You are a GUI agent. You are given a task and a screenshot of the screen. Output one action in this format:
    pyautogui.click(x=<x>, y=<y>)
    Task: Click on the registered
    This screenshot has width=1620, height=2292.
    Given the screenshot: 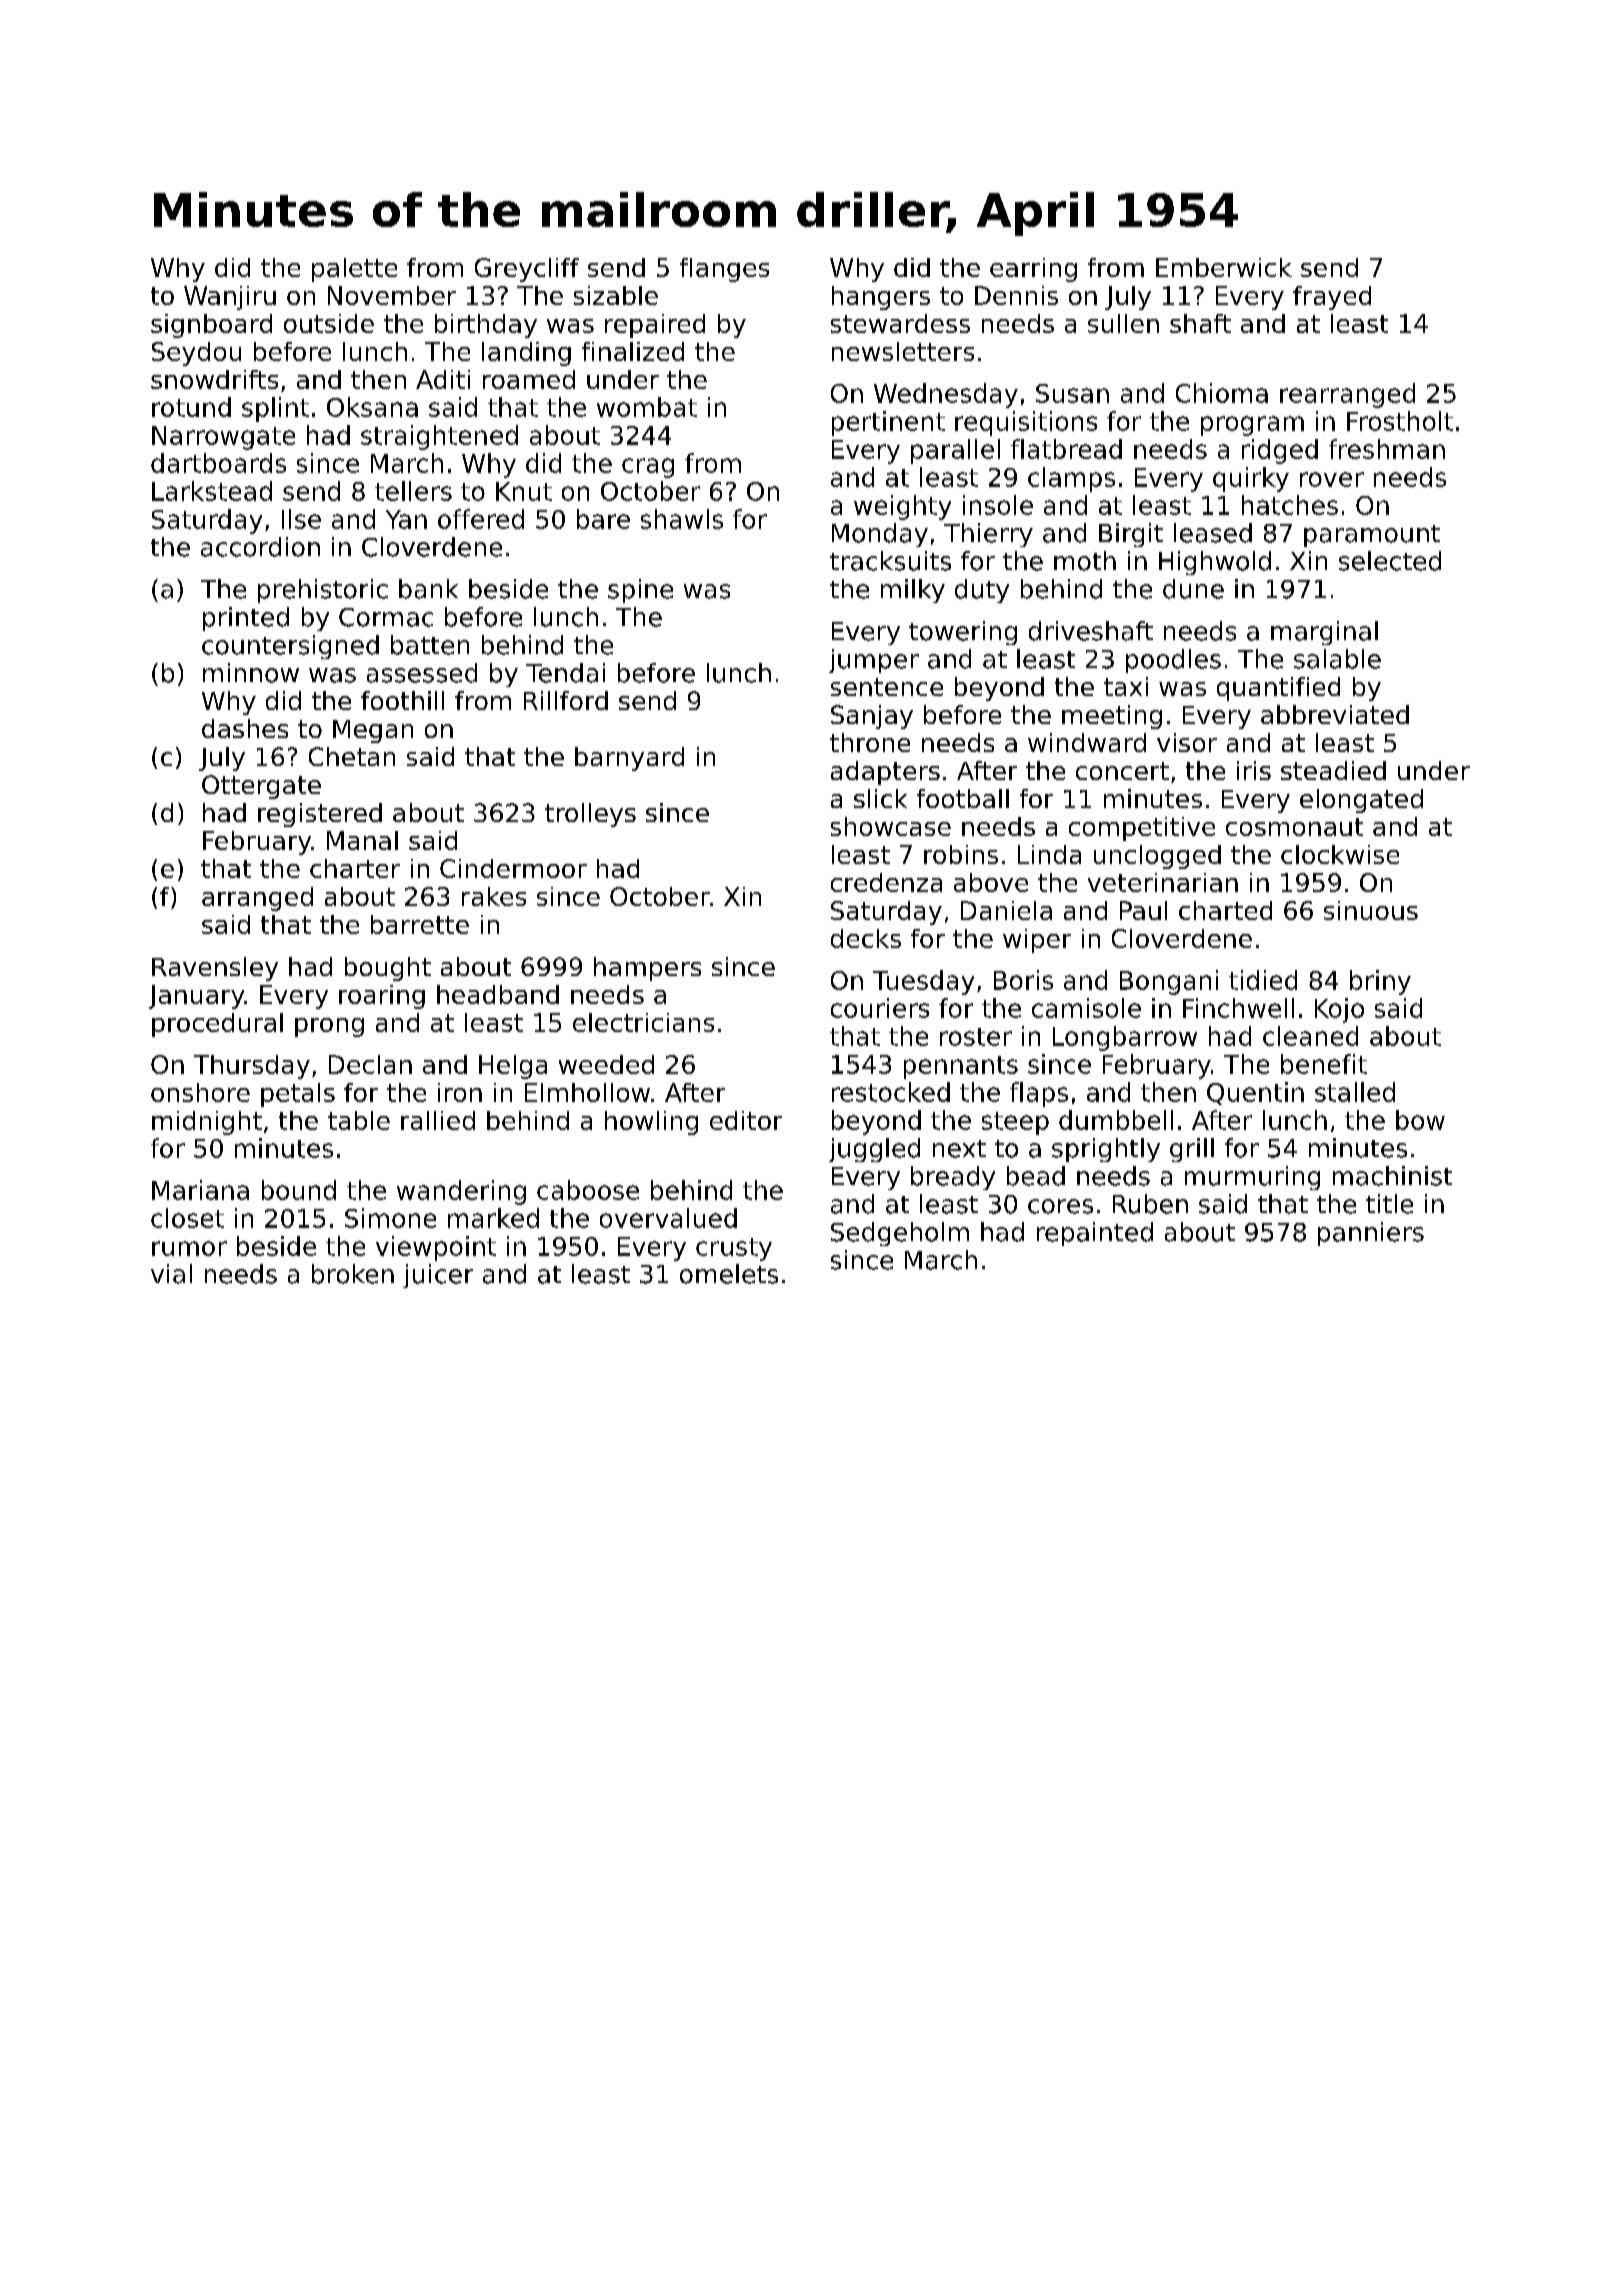 What is the action you would take?
    pyautogui.click(x=320, y=815)
